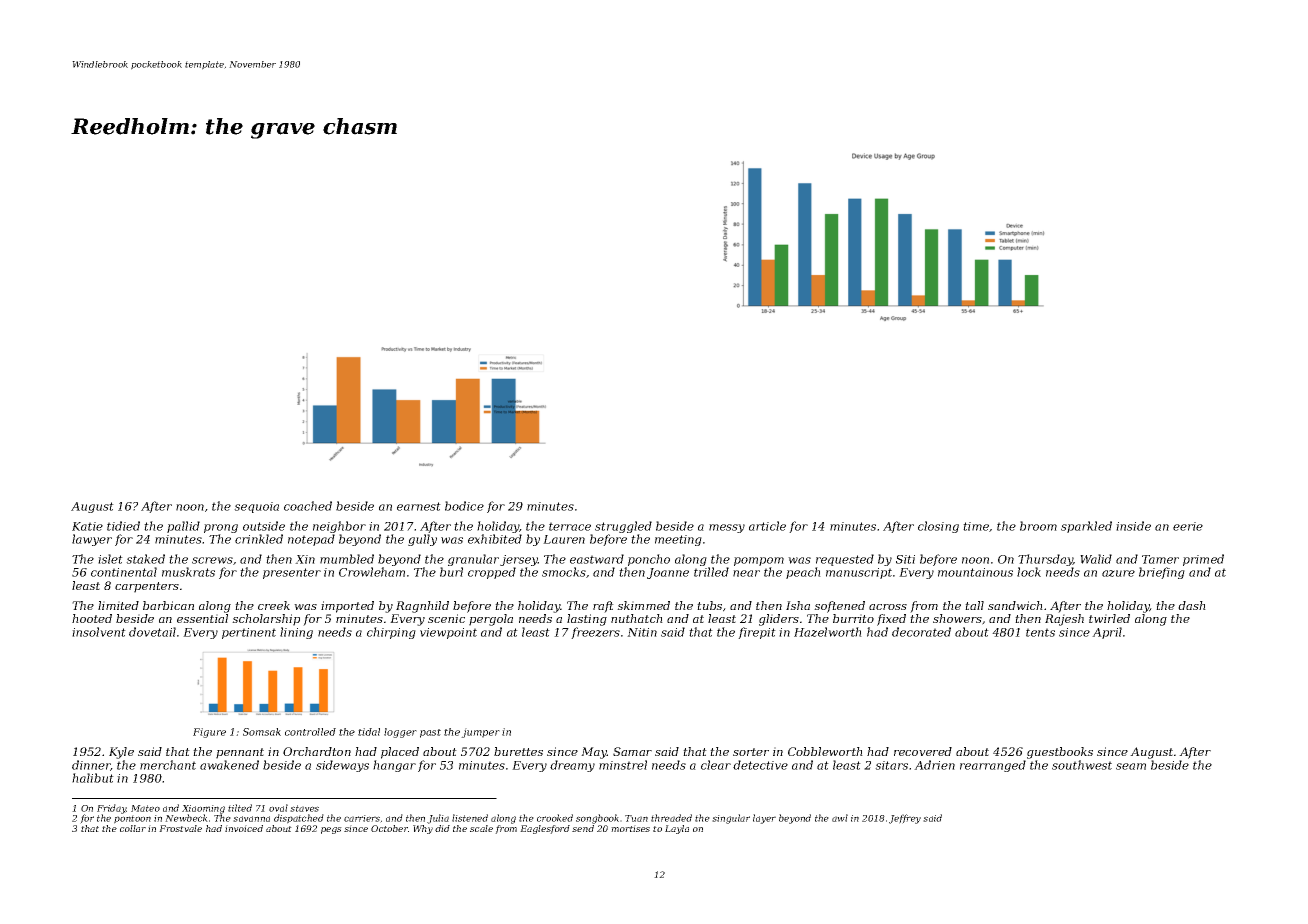 Image resolution: width=1308 pixels, height=924 pixels. I want to click on broom, so click(1038, 526).
